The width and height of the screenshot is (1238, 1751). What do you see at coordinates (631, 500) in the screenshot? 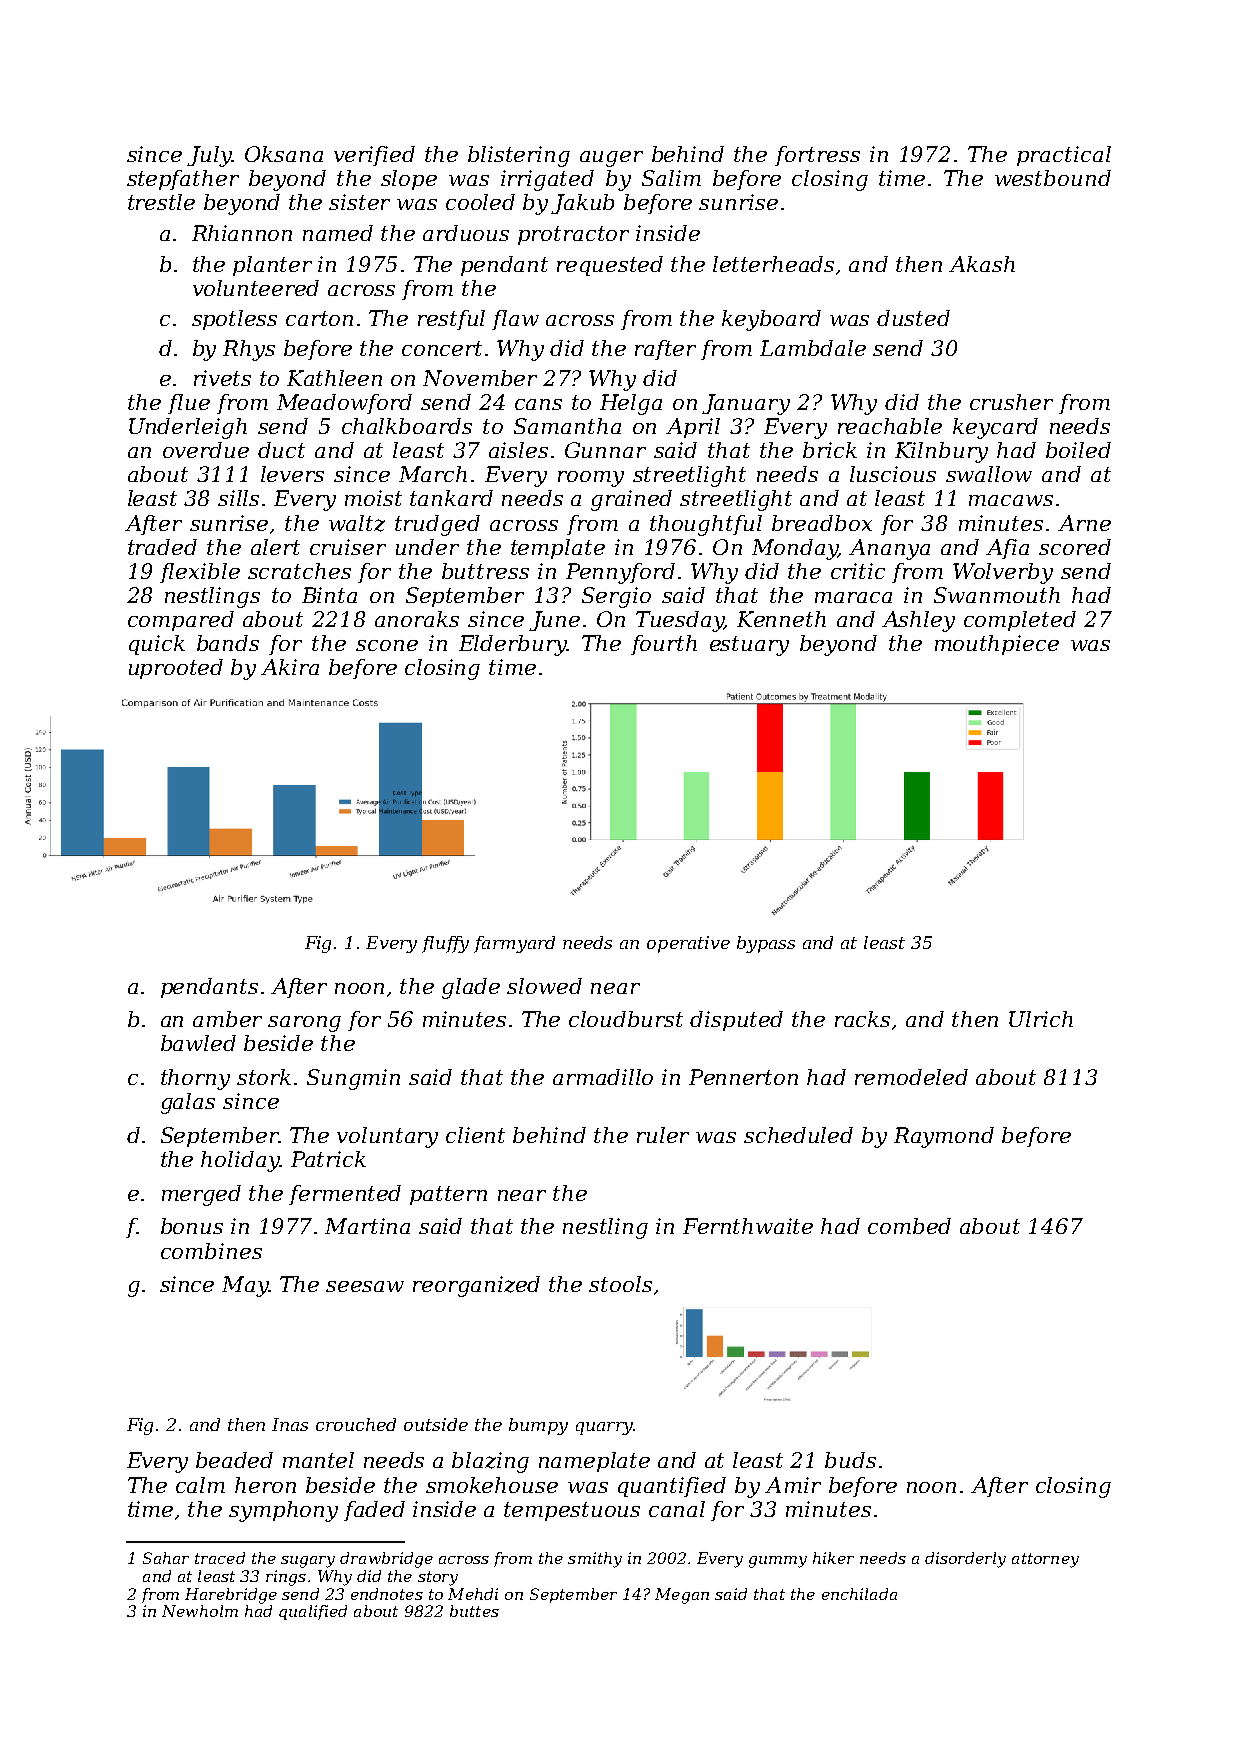
I see `grained` at bounding box center [631, 500].
